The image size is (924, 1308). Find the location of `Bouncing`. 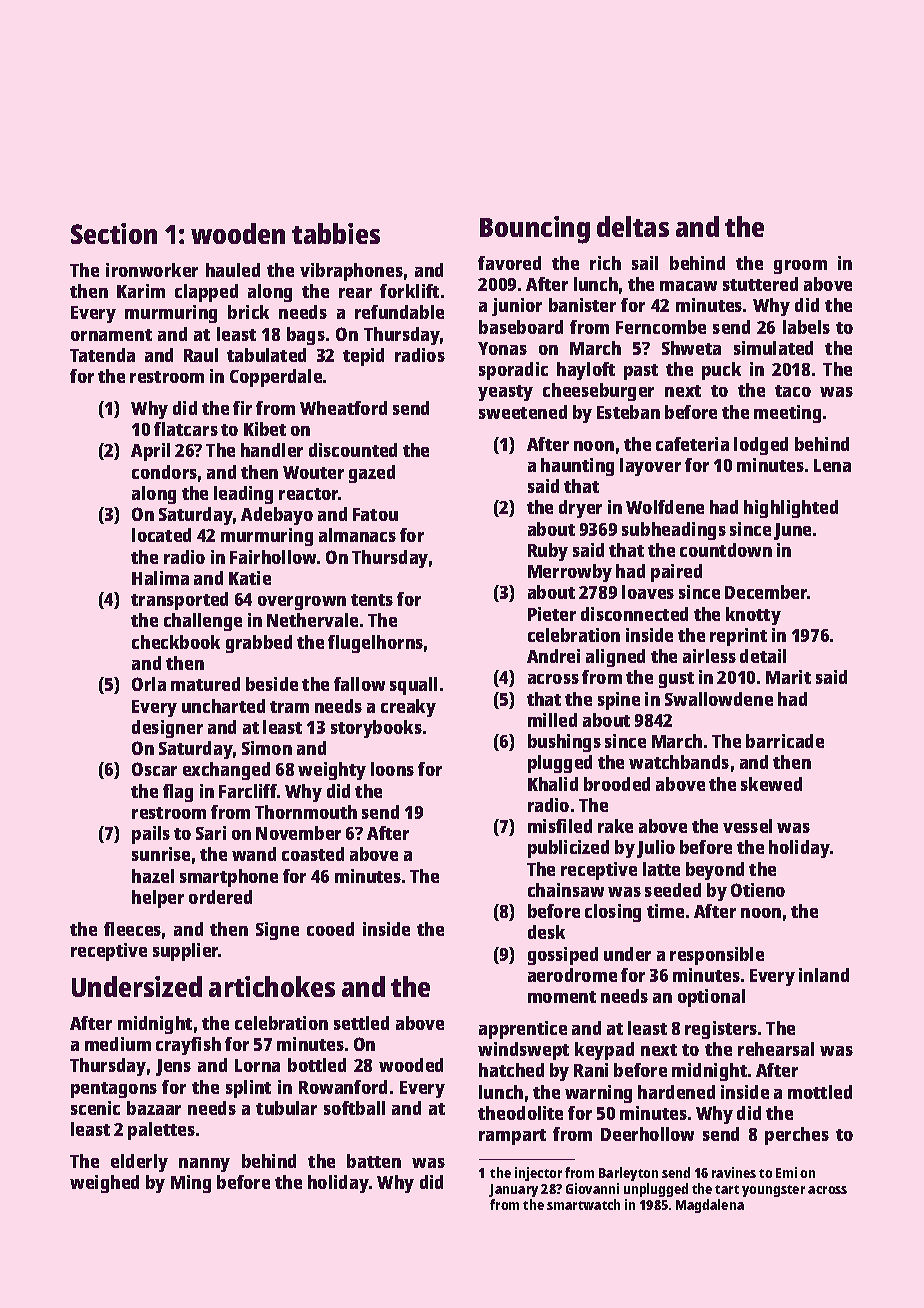

Bouncing is located at coordinates (535, 230).
